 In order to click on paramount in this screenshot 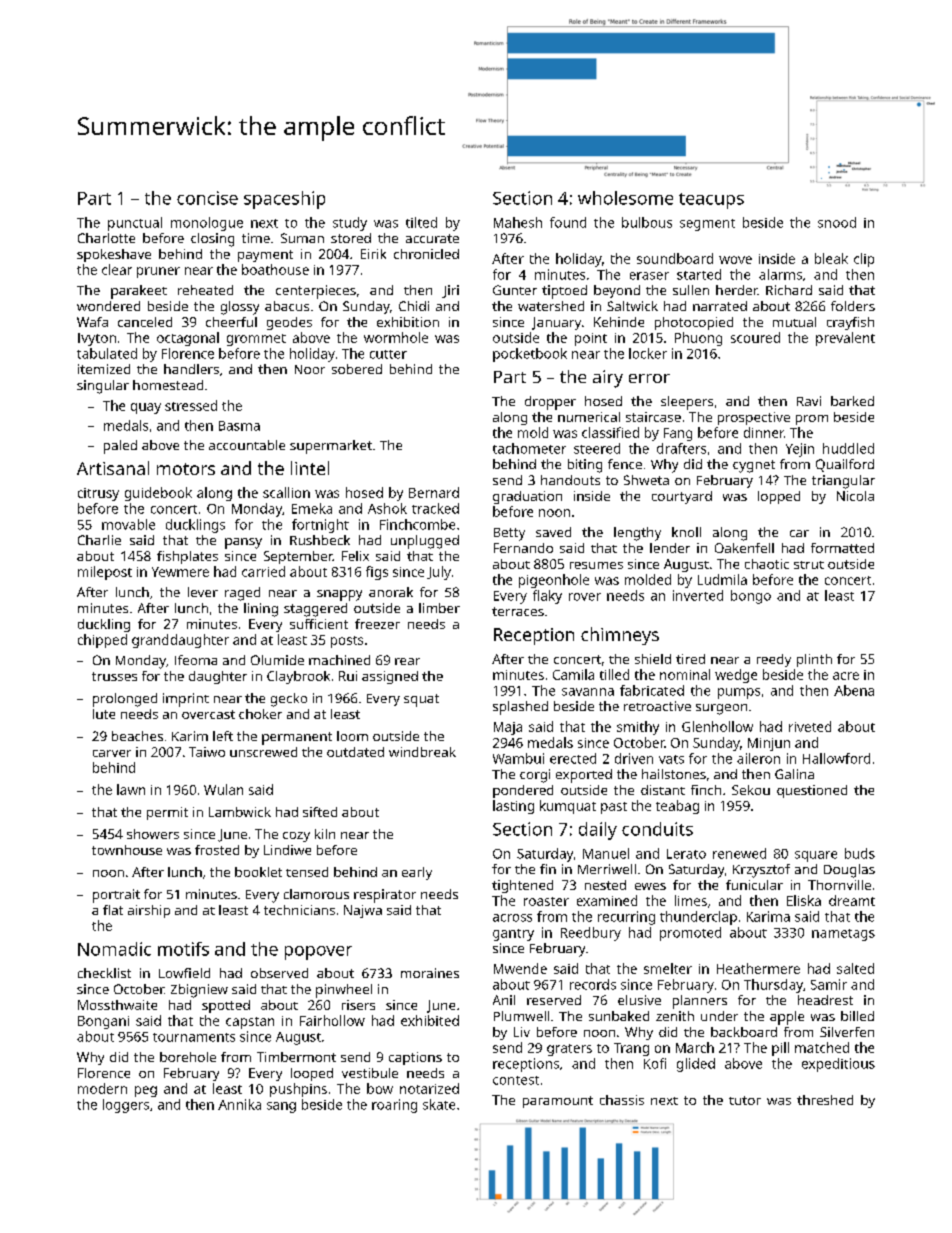, I will do `click(558, 1102)`.
